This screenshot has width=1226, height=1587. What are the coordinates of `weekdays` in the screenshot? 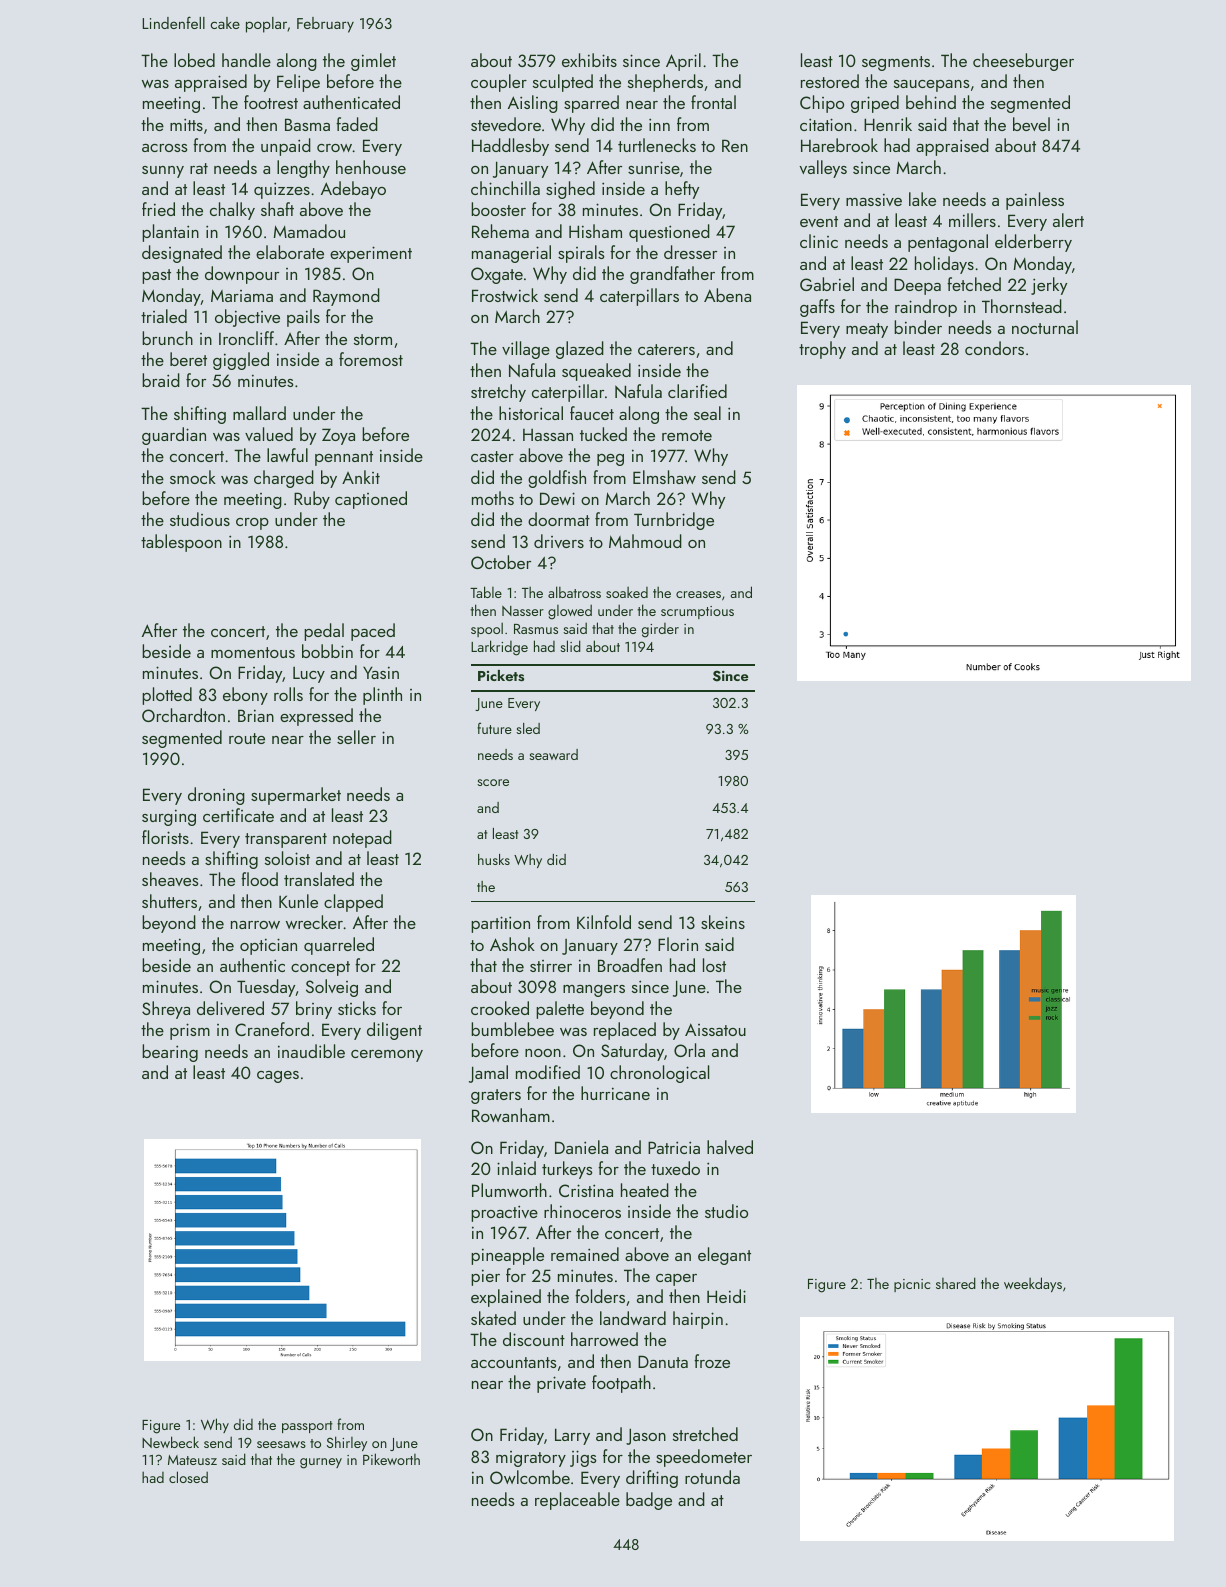 It's located at (1033, 1284).
